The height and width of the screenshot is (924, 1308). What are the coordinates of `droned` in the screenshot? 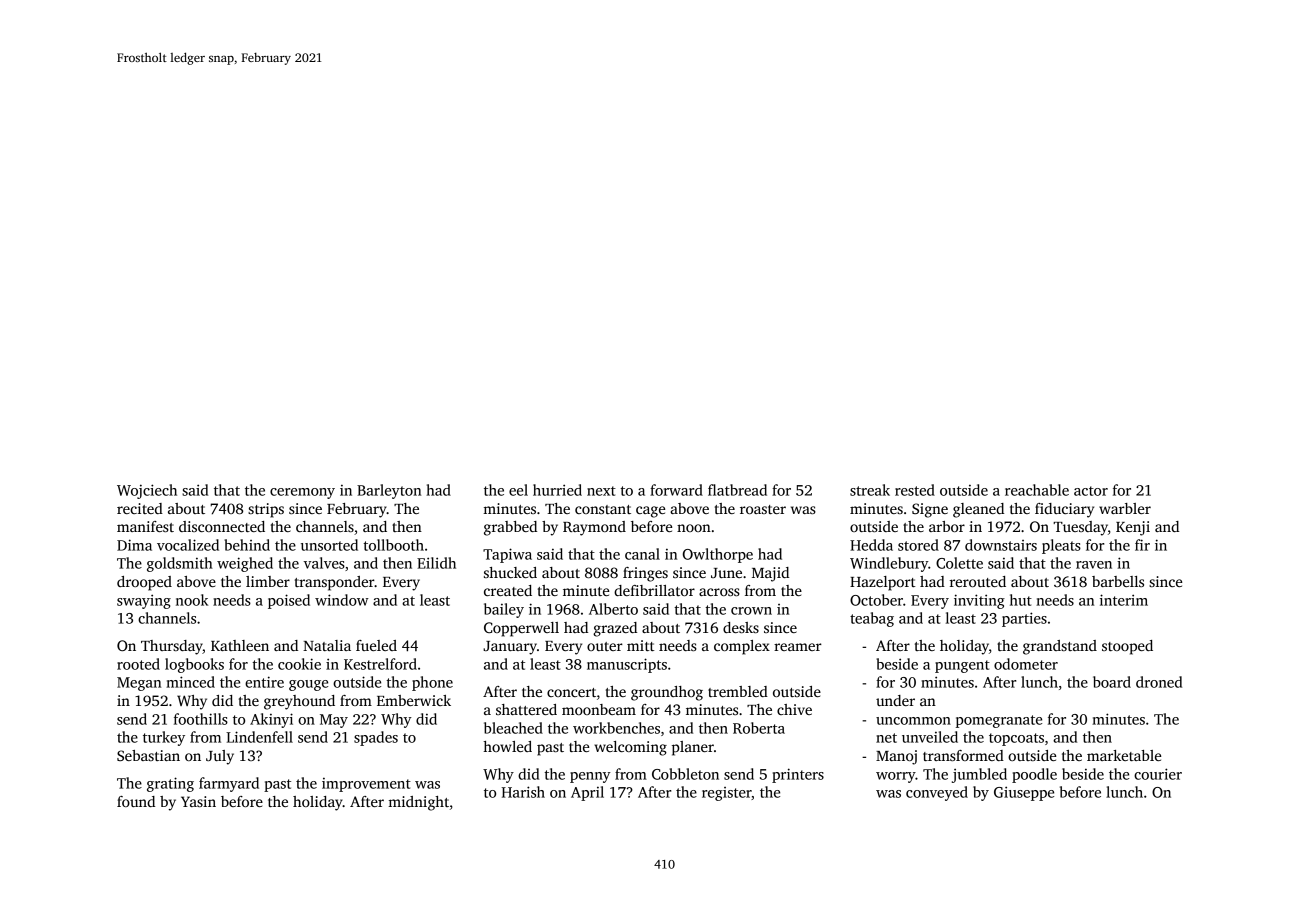 It's located at (1159, 682).
